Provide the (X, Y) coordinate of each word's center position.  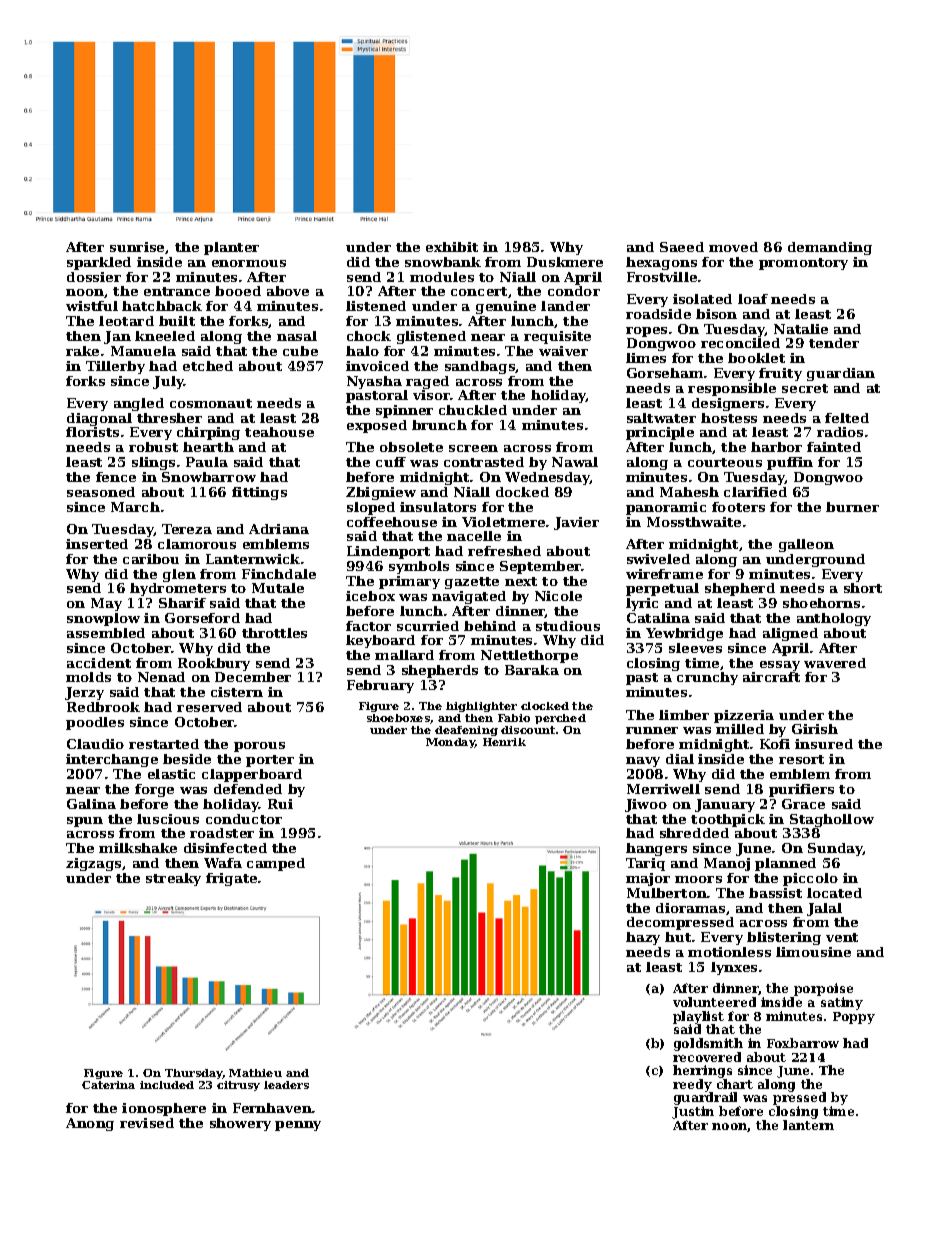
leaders (286, 1085)
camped (276, 864)
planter (231, 248)
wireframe (664, 574)
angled (139, 404)
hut (678, 937)
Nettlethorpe (529, 656)
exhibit (452, 247)
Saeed (682, 247)
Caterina (108, 1085)
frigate (231, 879)
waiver (563, 351)
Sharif (182, 603)
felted (847, 418)
